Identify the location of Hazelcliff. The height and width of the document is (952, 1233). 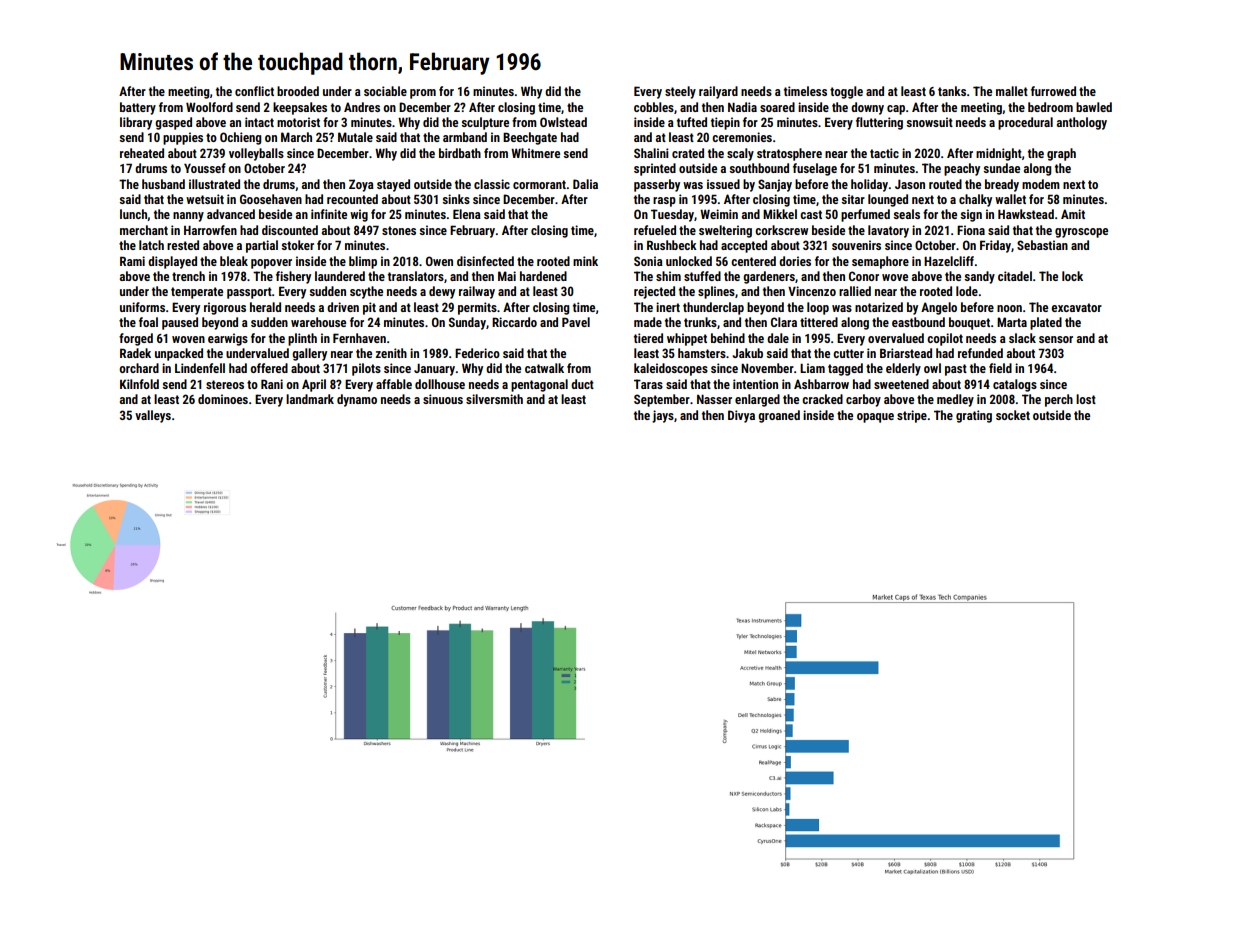
(949, 261).
